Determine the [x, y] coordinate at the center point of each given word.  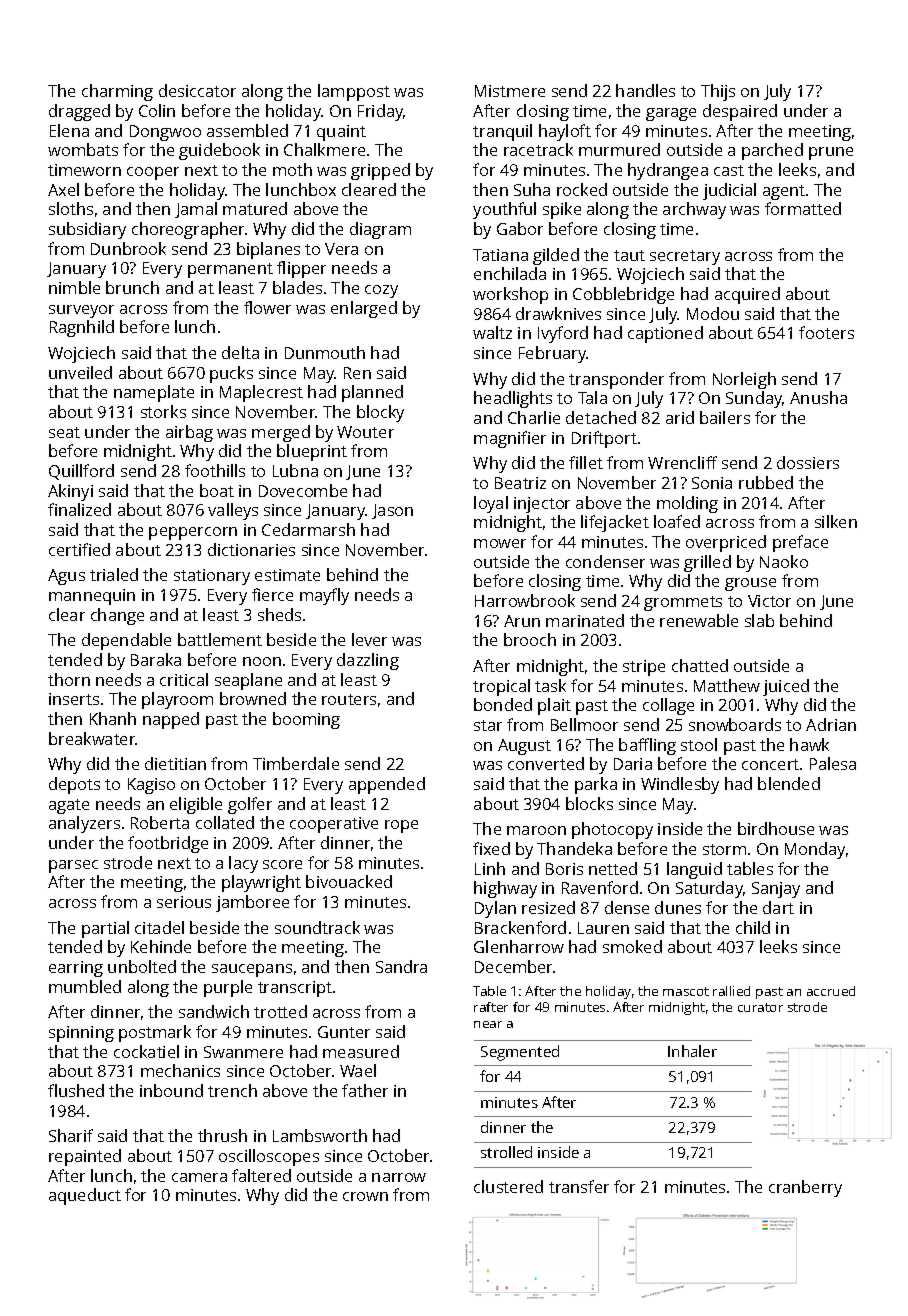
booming [306, 720]
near [488, 1024]
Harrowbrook [525, 600]
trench [232, 1090]
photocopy [612, 830]
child [753, 927]
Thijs [718, 92]
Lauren [603, 928]
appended [387, 785]
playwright [261, 883]
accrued [831, 991]
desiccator [197, 90]
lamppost [354, 92]
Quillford [81, 472]
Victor [769, 601]
